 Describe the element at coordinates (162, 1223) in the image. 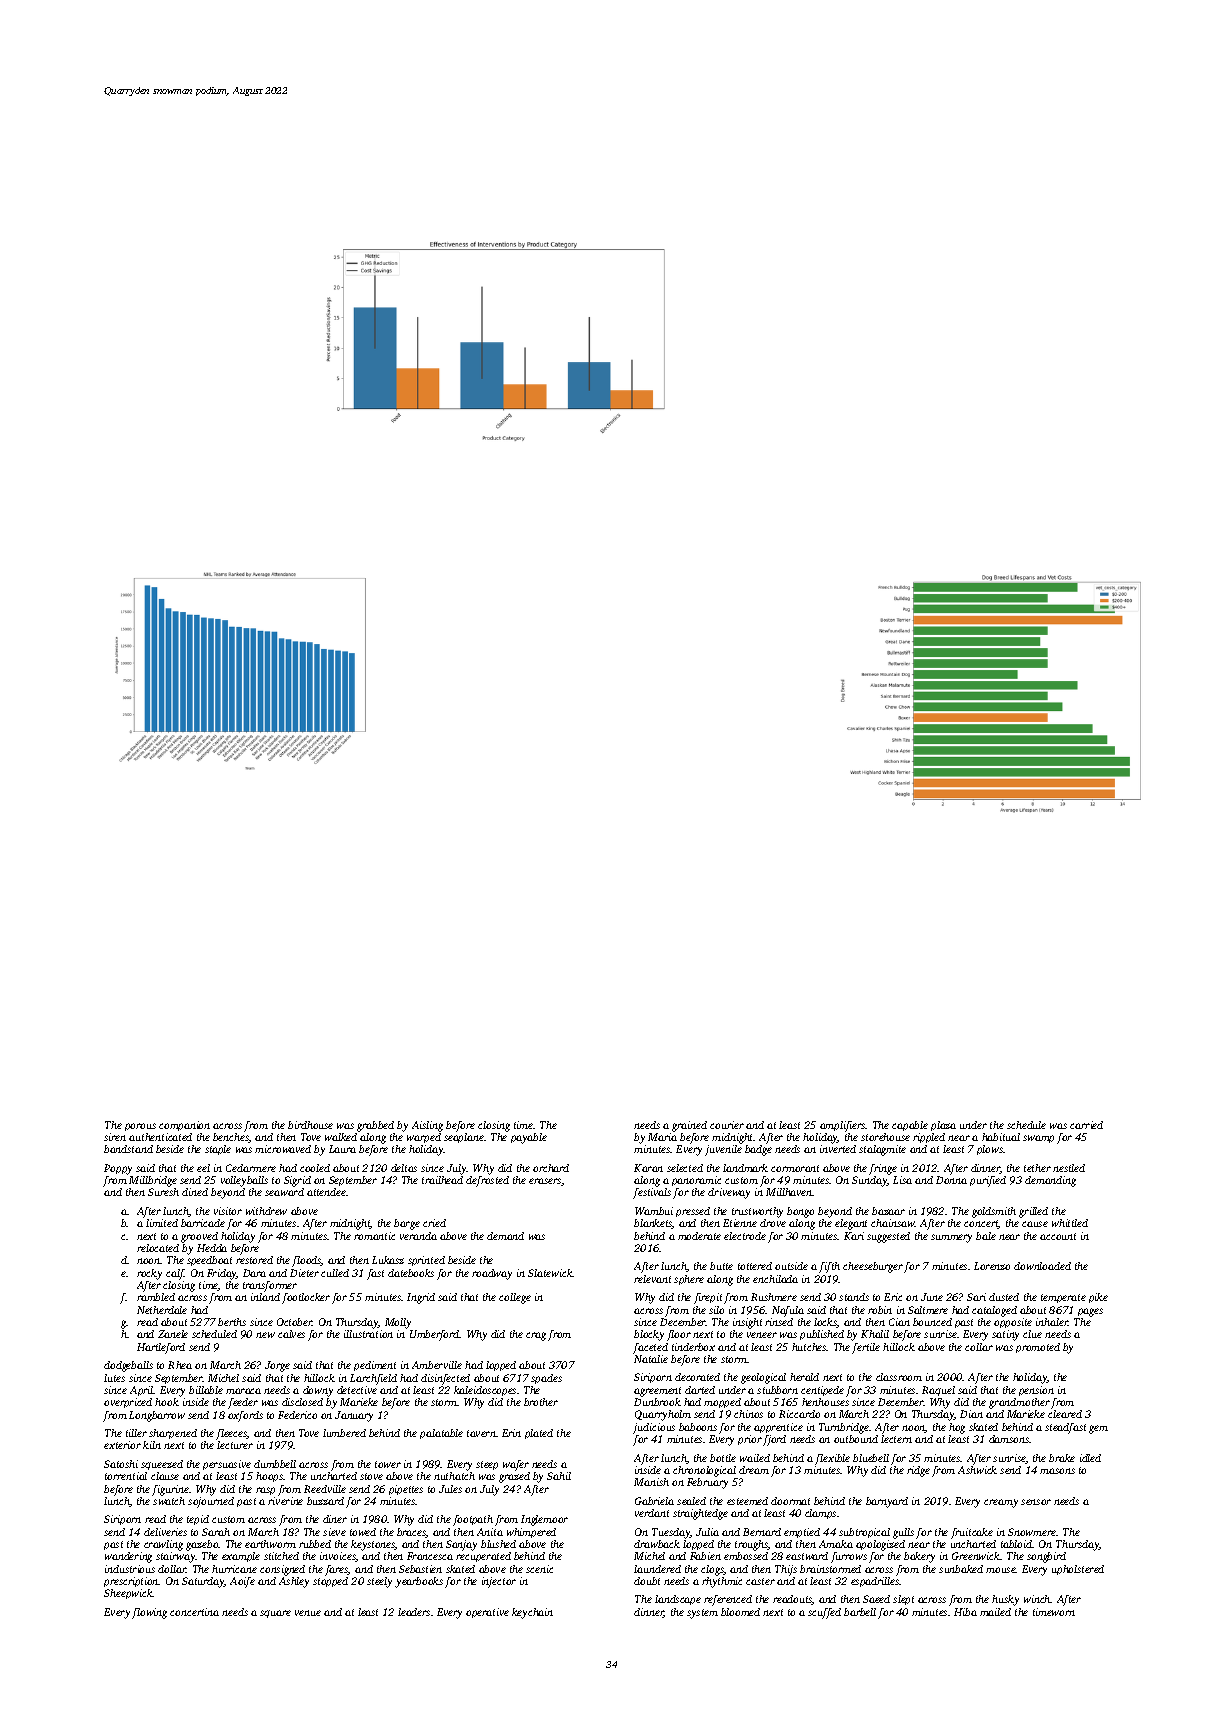

I see `limited` at that location.
